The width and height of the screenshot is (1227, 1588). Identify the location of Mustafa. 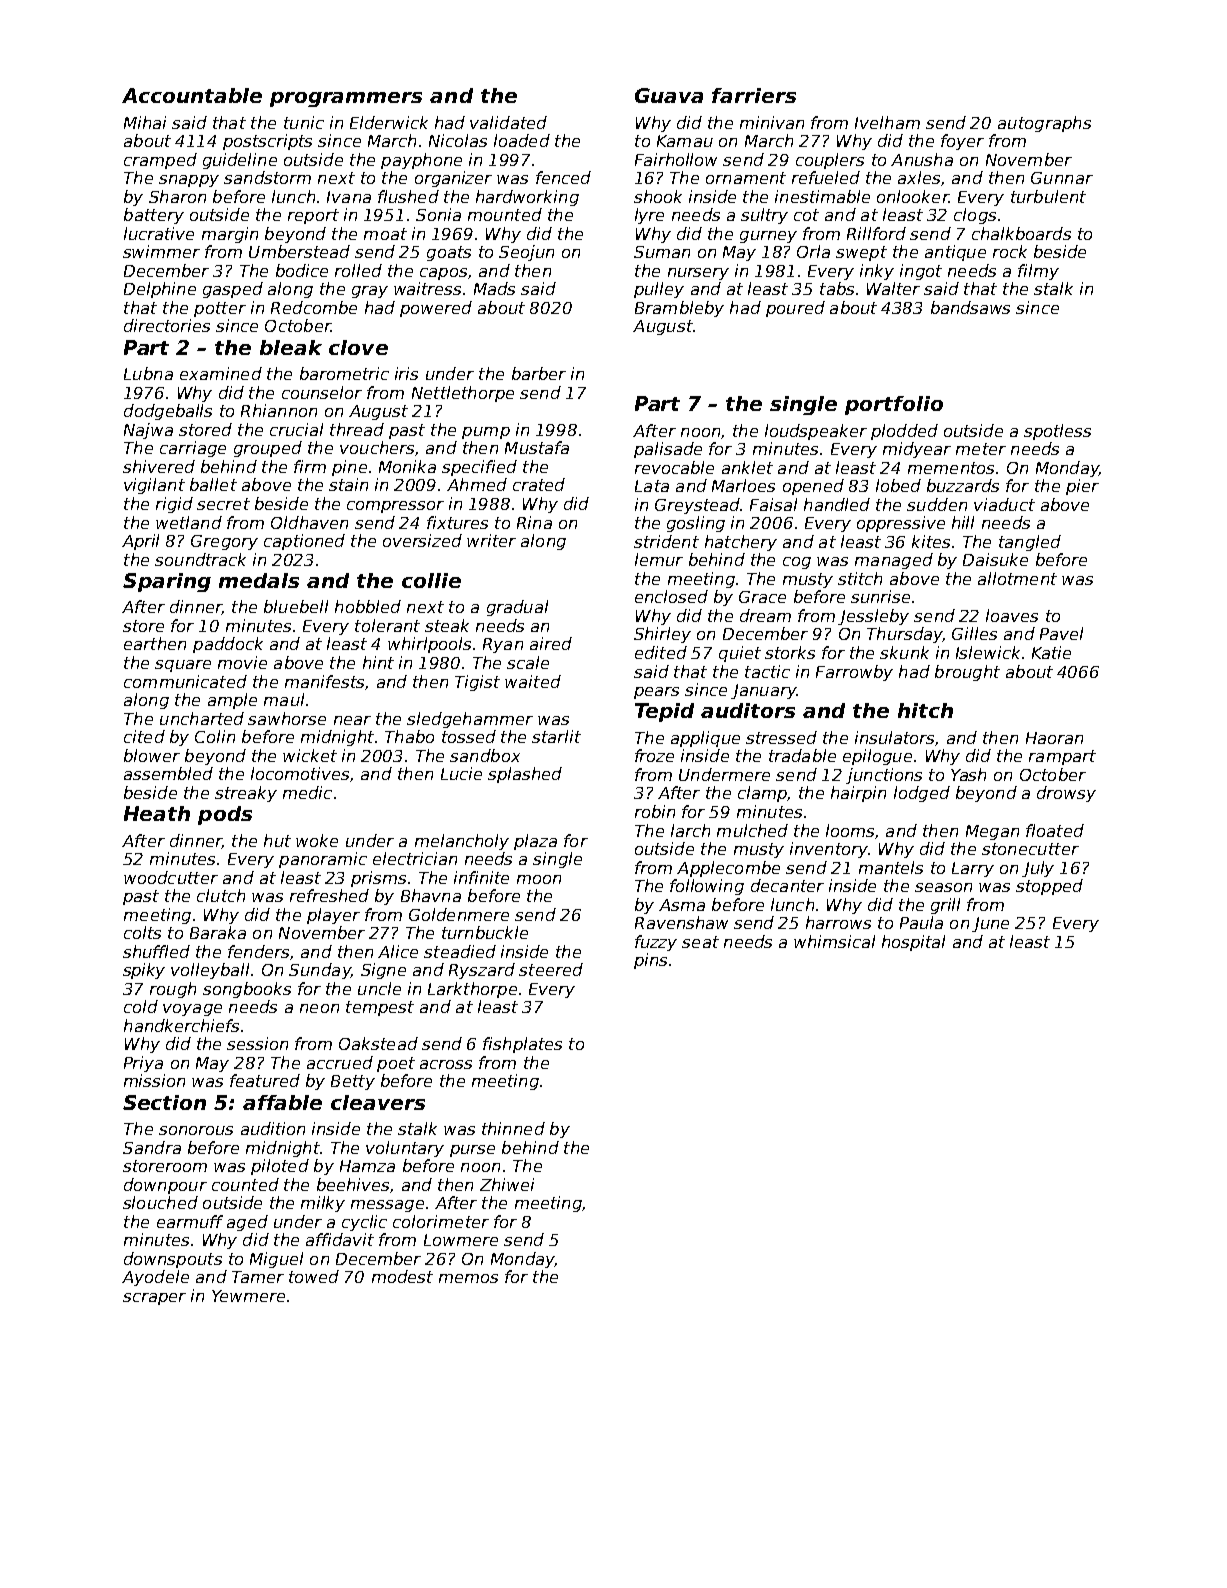
(537, 447).
